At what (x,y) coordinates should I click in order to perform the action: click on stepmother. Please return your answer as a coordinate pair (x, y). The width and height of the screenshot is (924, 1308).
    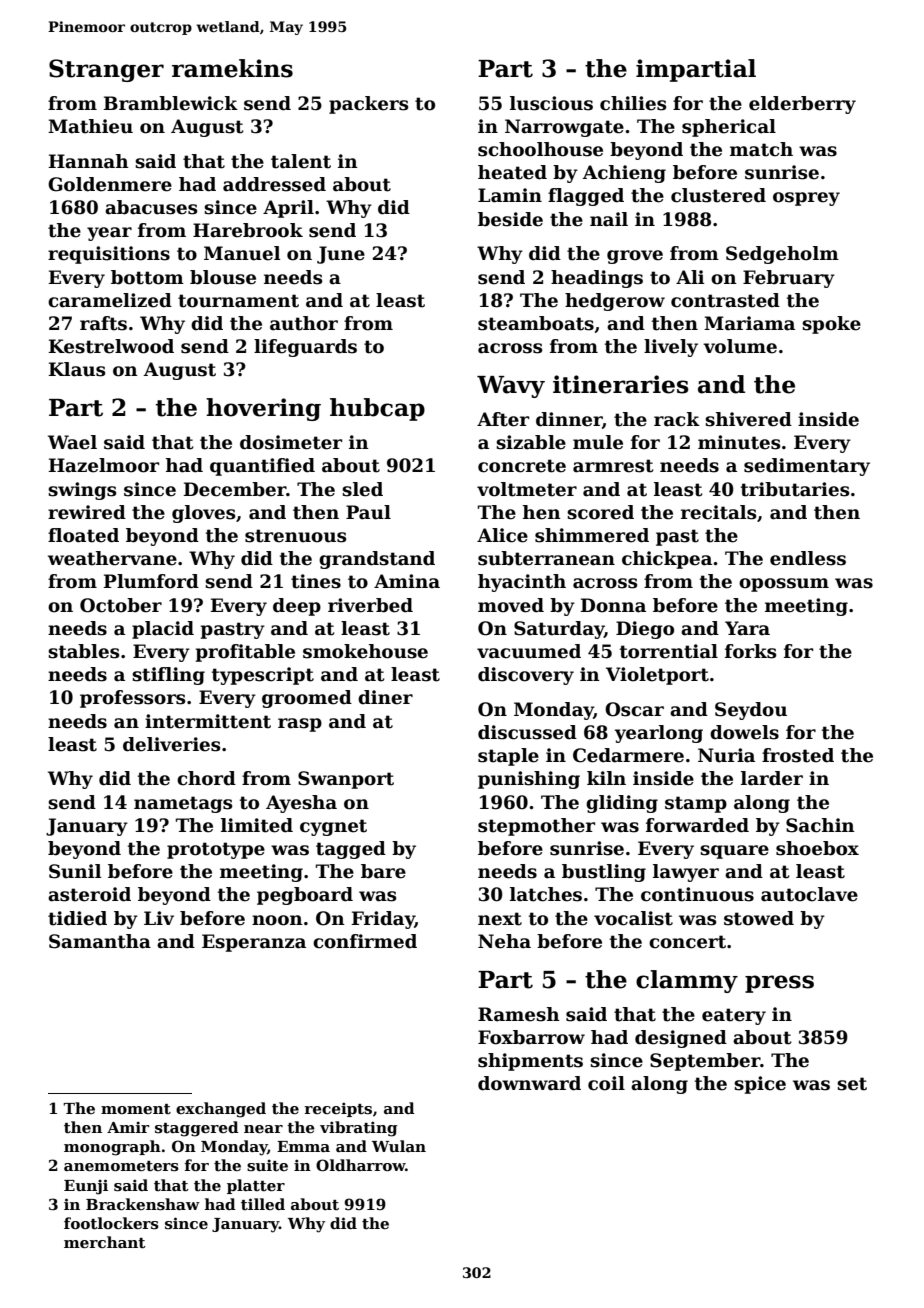
    Looking at the image, I should click on (536, 827).
